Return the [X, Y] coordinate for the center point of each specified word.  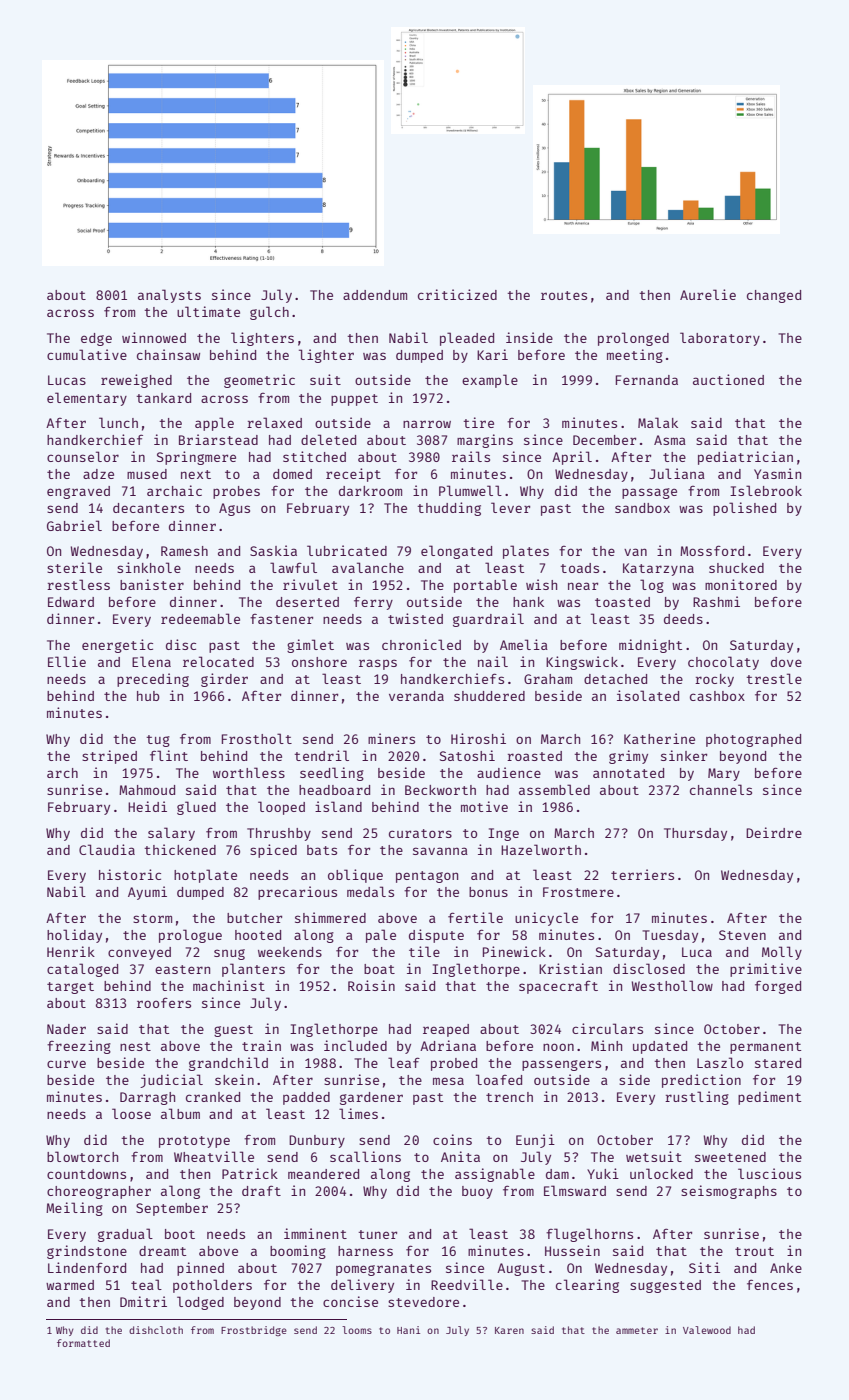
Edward [71, 602]
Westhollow [672, 985]
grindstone [87, 1252]
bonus [488, 892]
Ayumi [147, 893]
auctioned [728, 379]
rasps [378, 664]
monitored [741, 584]
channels [721, 789]
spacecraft [558, 987]
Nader [66, 1029]
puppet [354, 400]
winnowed [154, 337]
